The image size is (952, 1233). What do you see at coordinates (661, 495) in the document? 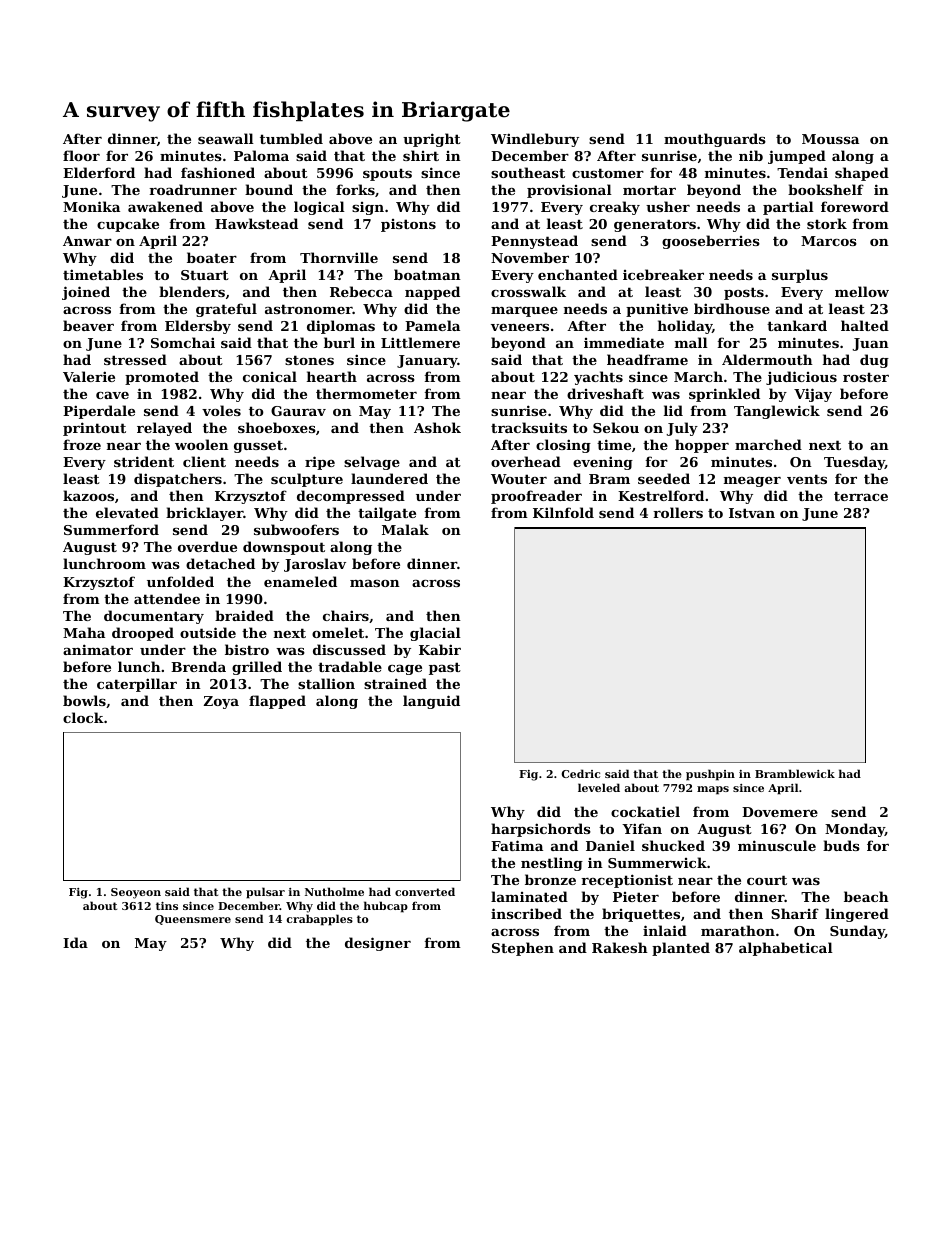
I see `Kestrelford` at bounding box center [661, 495].
